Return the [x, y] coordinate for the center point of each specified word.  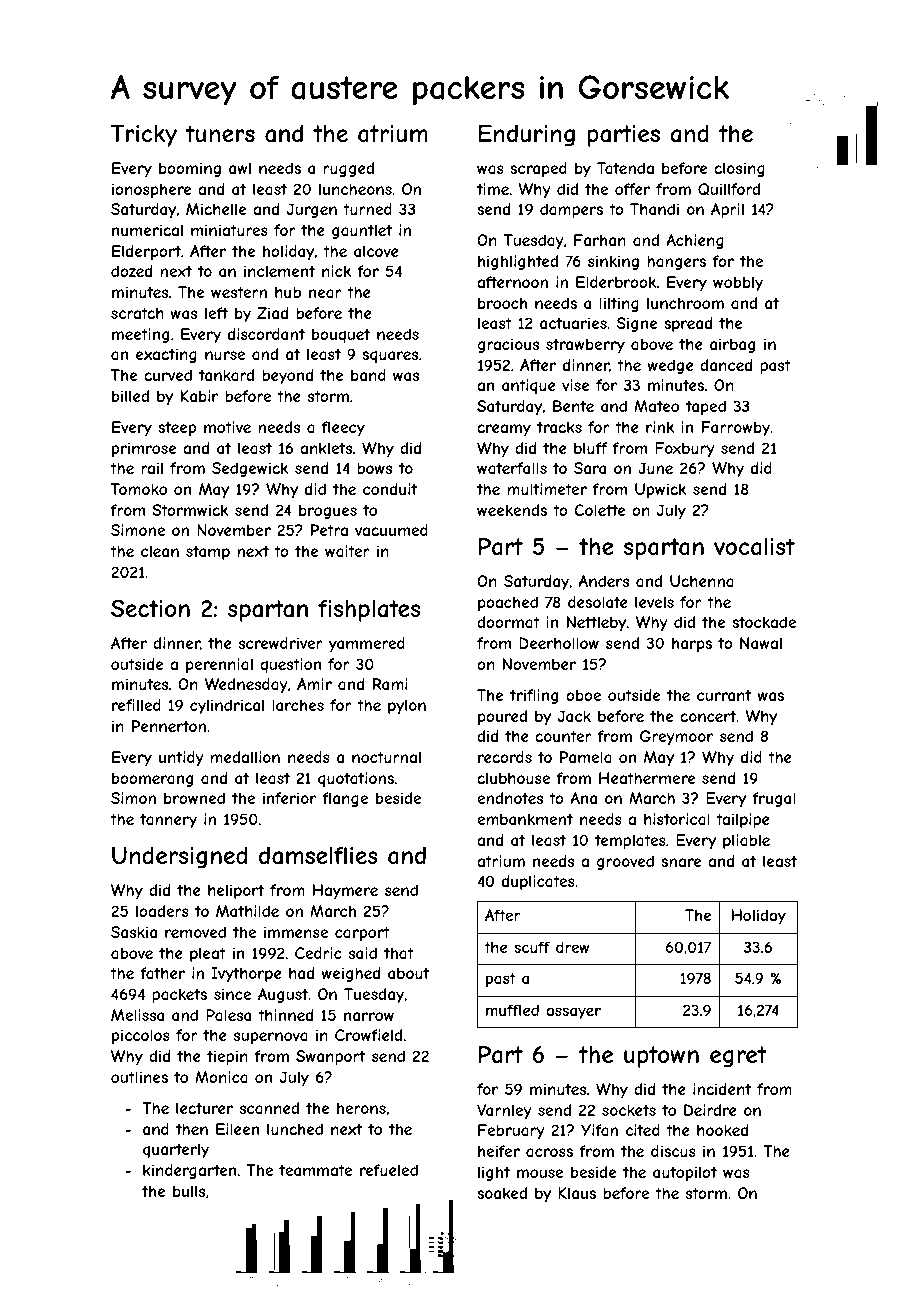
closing [739, 169]
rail [152, 468]
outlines [139, 1077]
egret [738, 1057]
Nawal [761, 643]
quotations [356, 779]
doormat [508, 622]
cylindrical [227, 706]
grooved [625, 862]
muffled [512, 1010]
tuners [220, 133]
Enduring [527, 136]
